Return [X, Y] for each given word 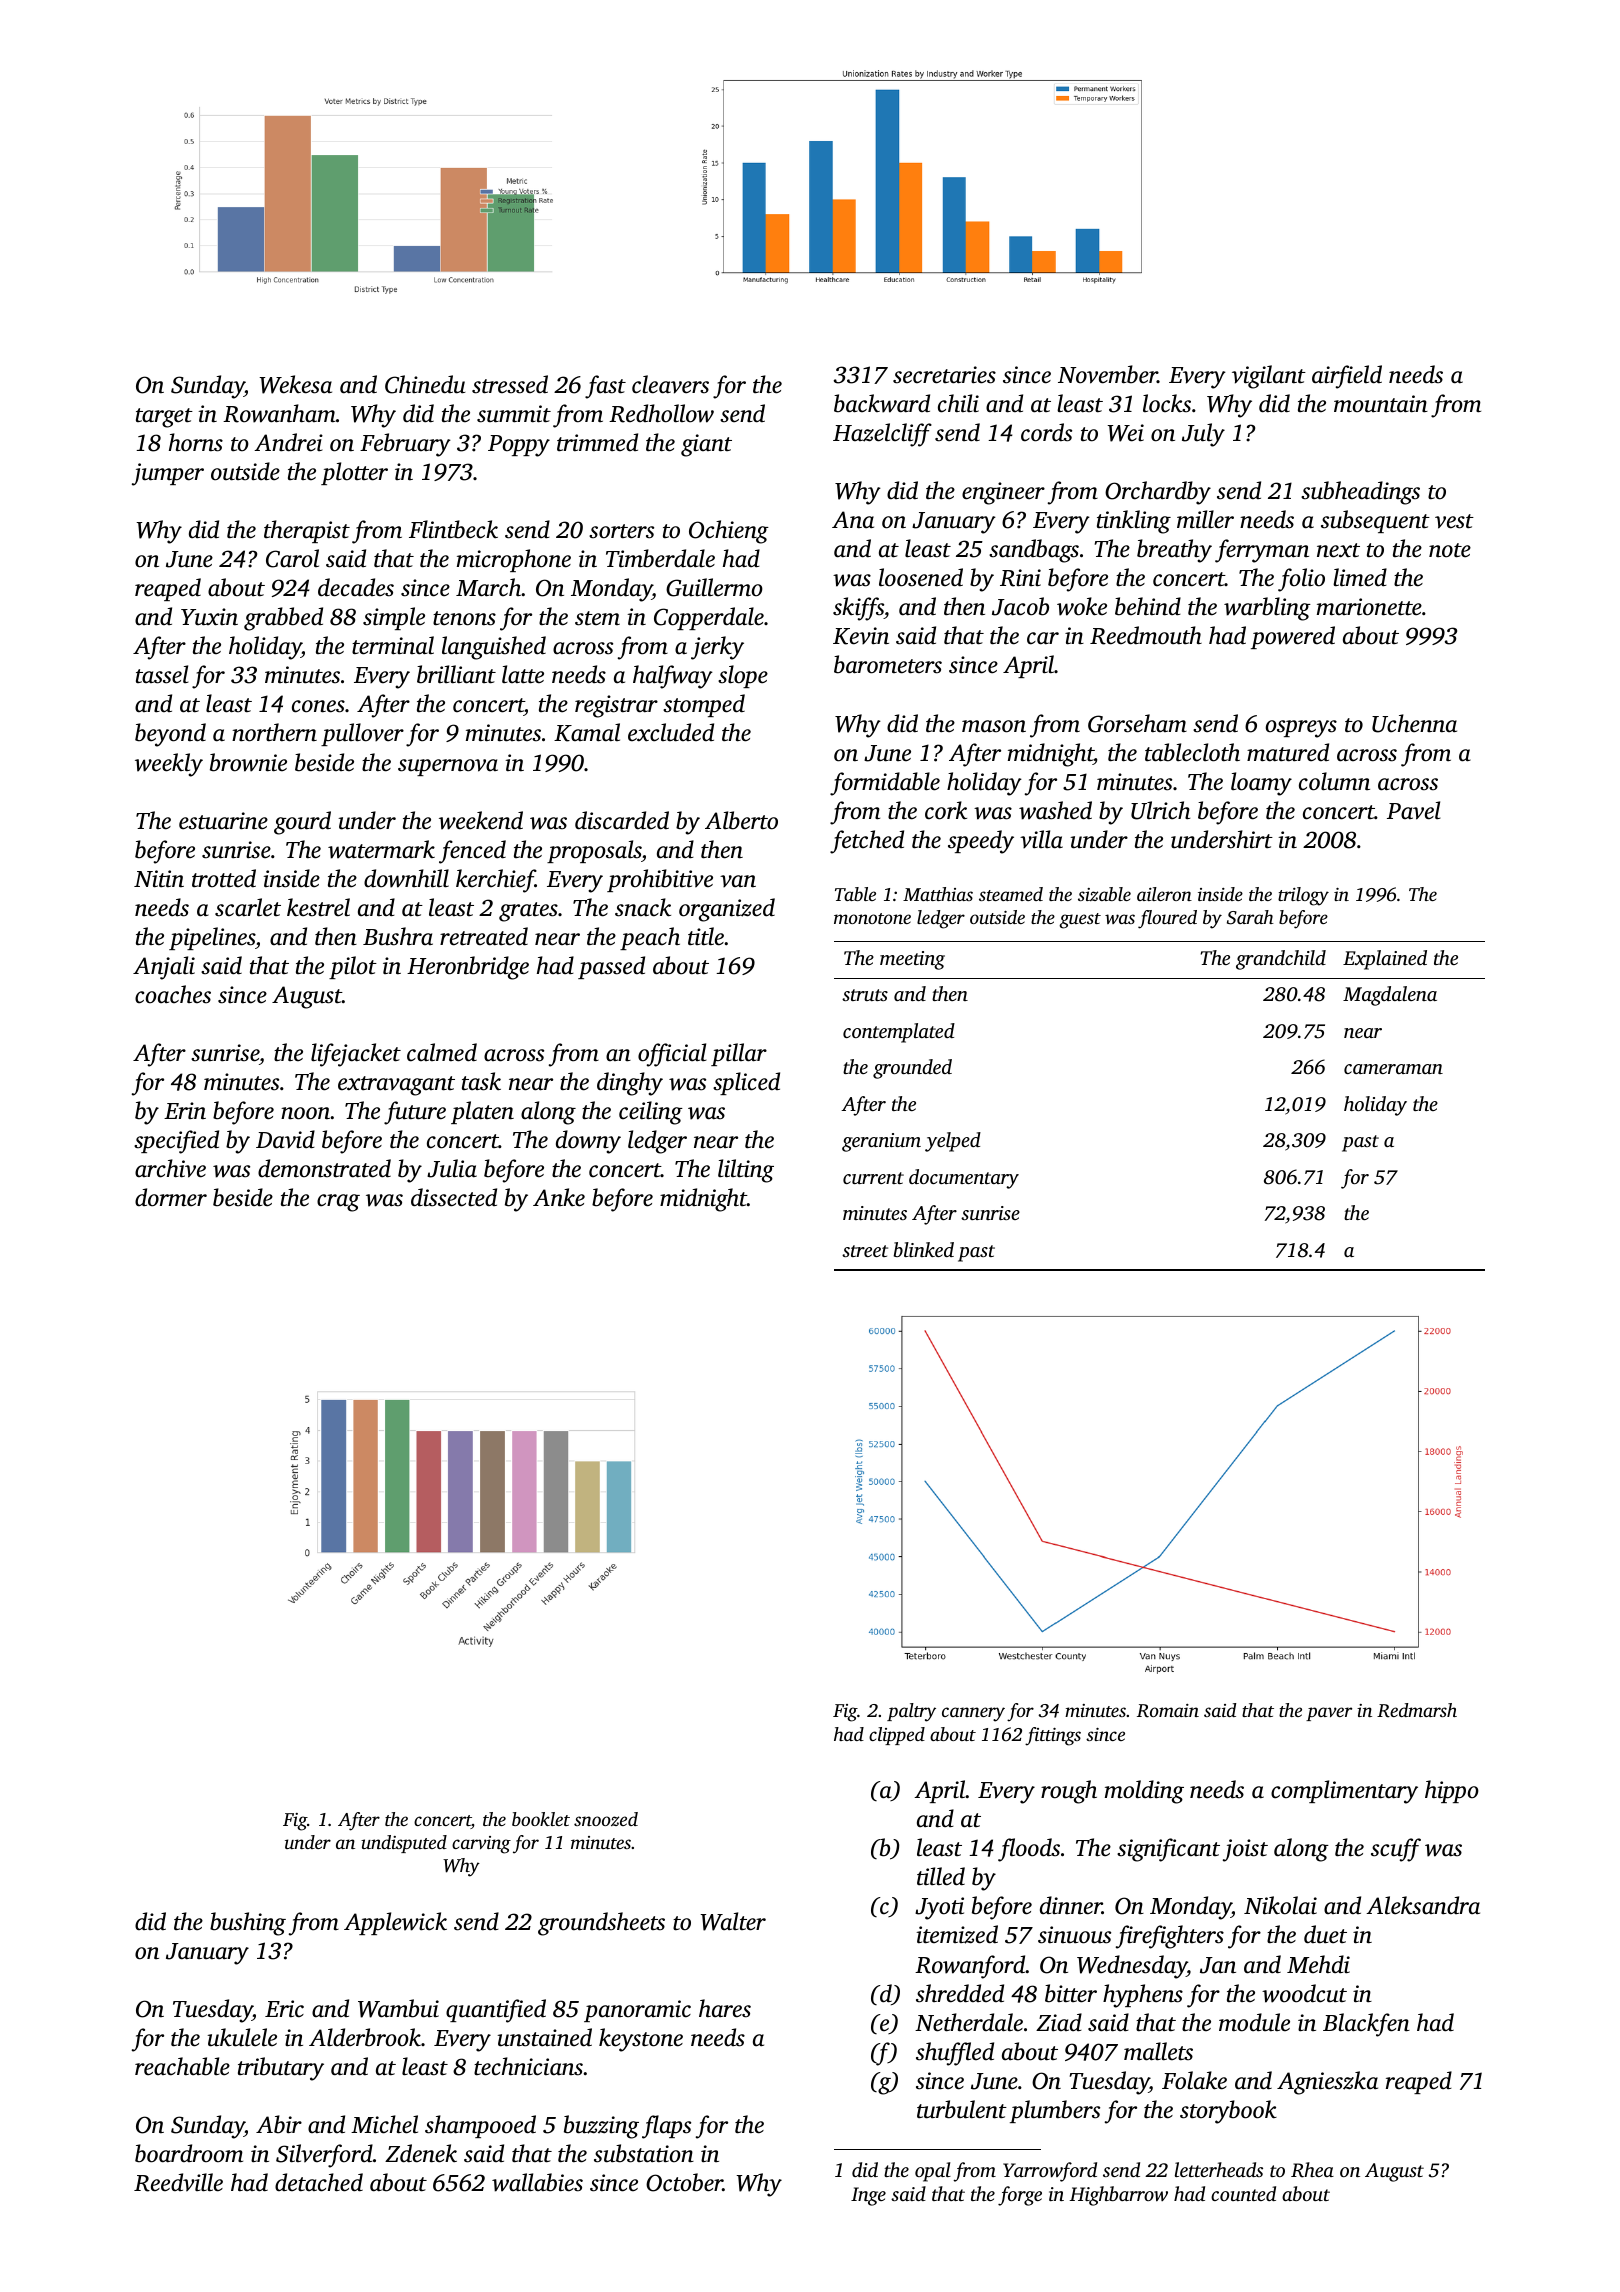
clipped [897, 1736]
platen [482, 1112]
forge [1020, 2196]
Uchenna [1414, 723]
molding [1144, 1792]
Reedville [178, 2182]
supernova [448, 767]
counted [1243, 2193]
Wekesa [295, 384]
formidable [885, 784]
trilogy [1303, 896]
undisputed [404, 1844]
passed [611, 967]
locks [1167, 403]
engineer [1003, 493]
